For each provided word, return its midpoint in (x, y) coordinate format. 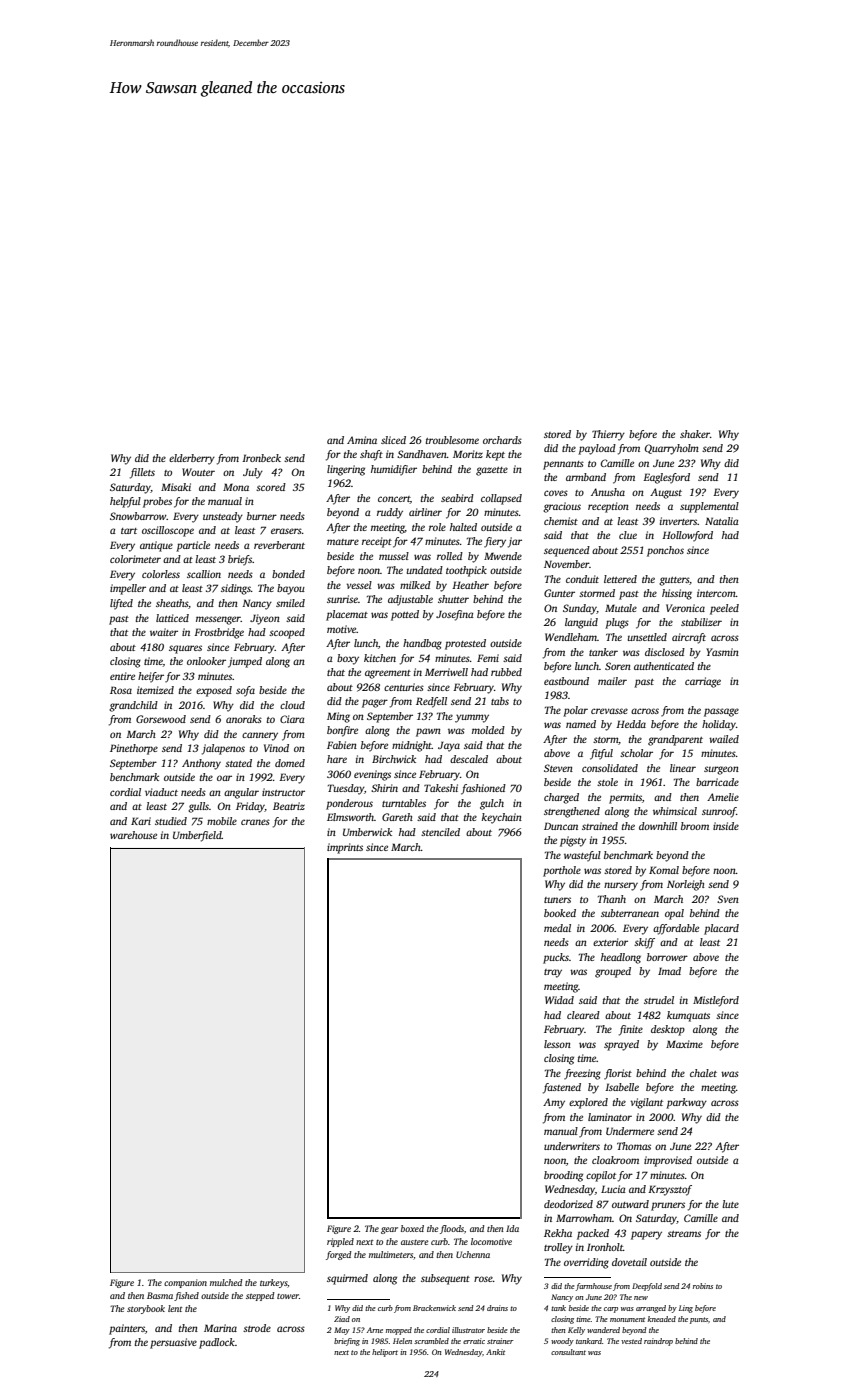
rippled (340, 1242)
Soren (618, 666)
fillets (142, 473)
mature (343, 542)
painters (127, 1329)
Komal (664, 870)
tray (553, 973)
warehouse (133, 835)
